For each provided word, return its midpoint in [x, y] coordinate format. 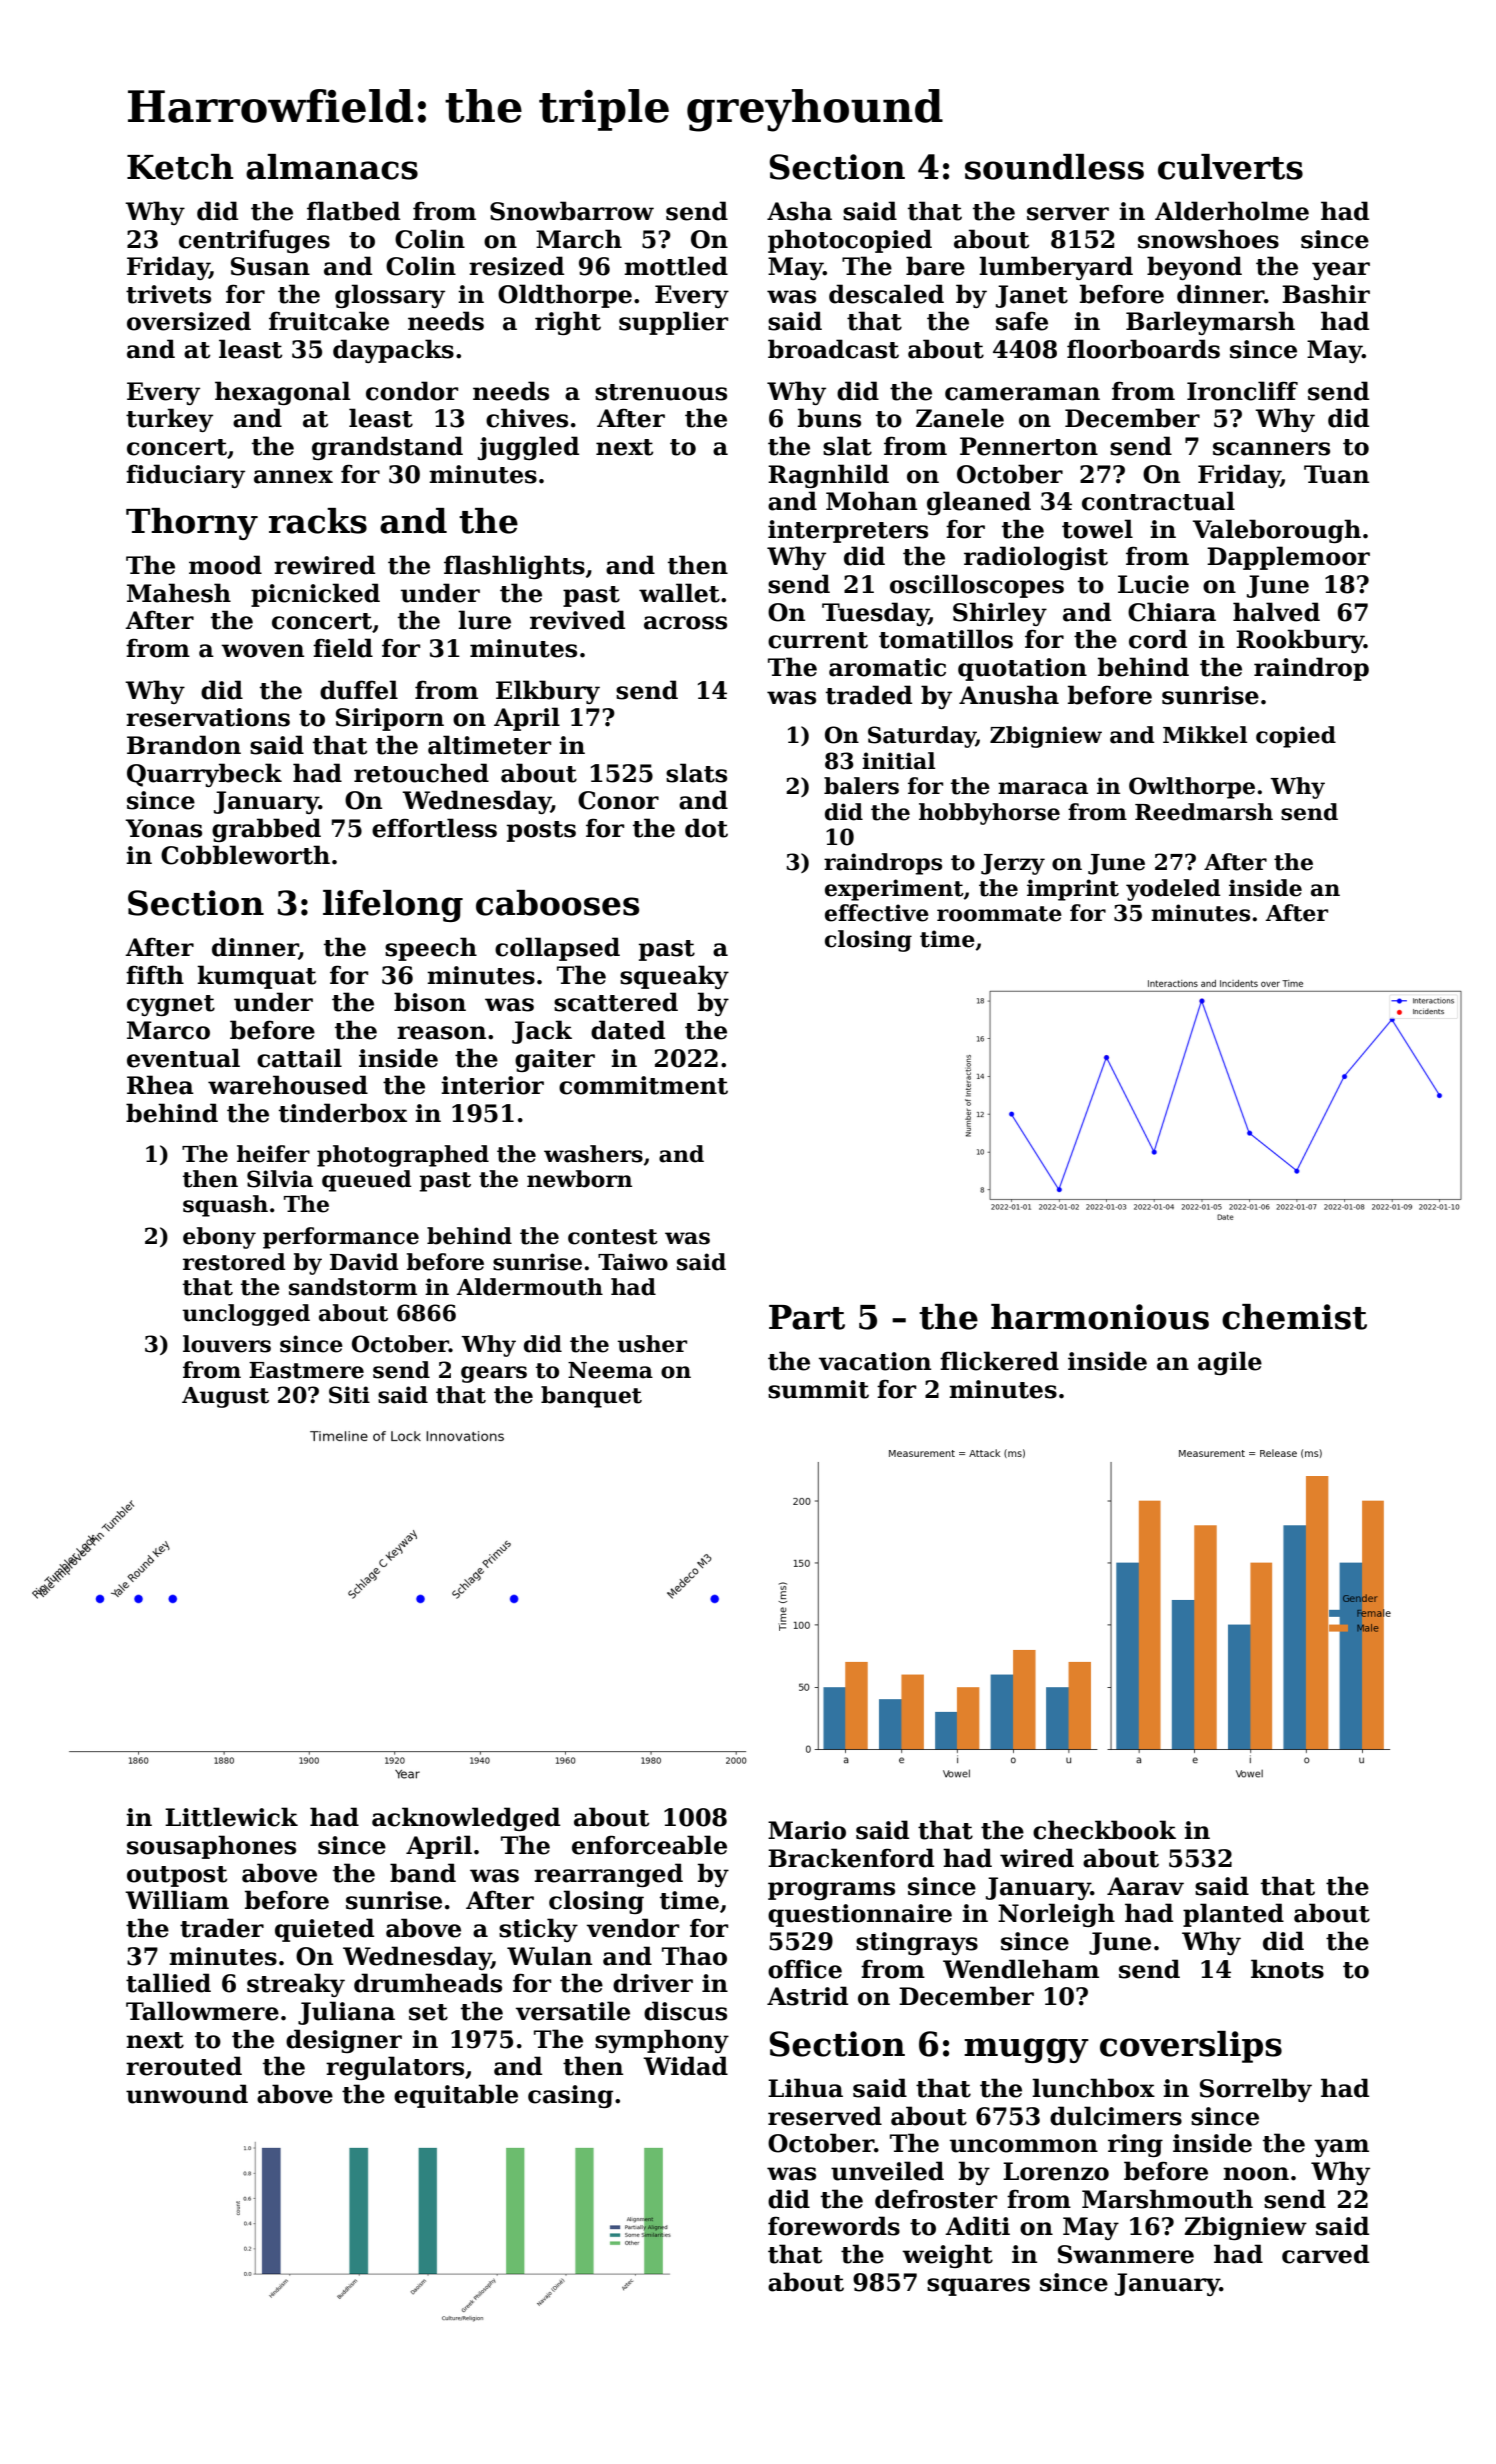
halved [1276, 612]
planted [1233, 1915]
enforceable [649, 1845]
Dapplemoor [1288, 558]
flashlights [514, 567]
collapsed [557, 949]
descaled [886, 294]
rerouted [184, 2066]
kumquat [256, 977]
